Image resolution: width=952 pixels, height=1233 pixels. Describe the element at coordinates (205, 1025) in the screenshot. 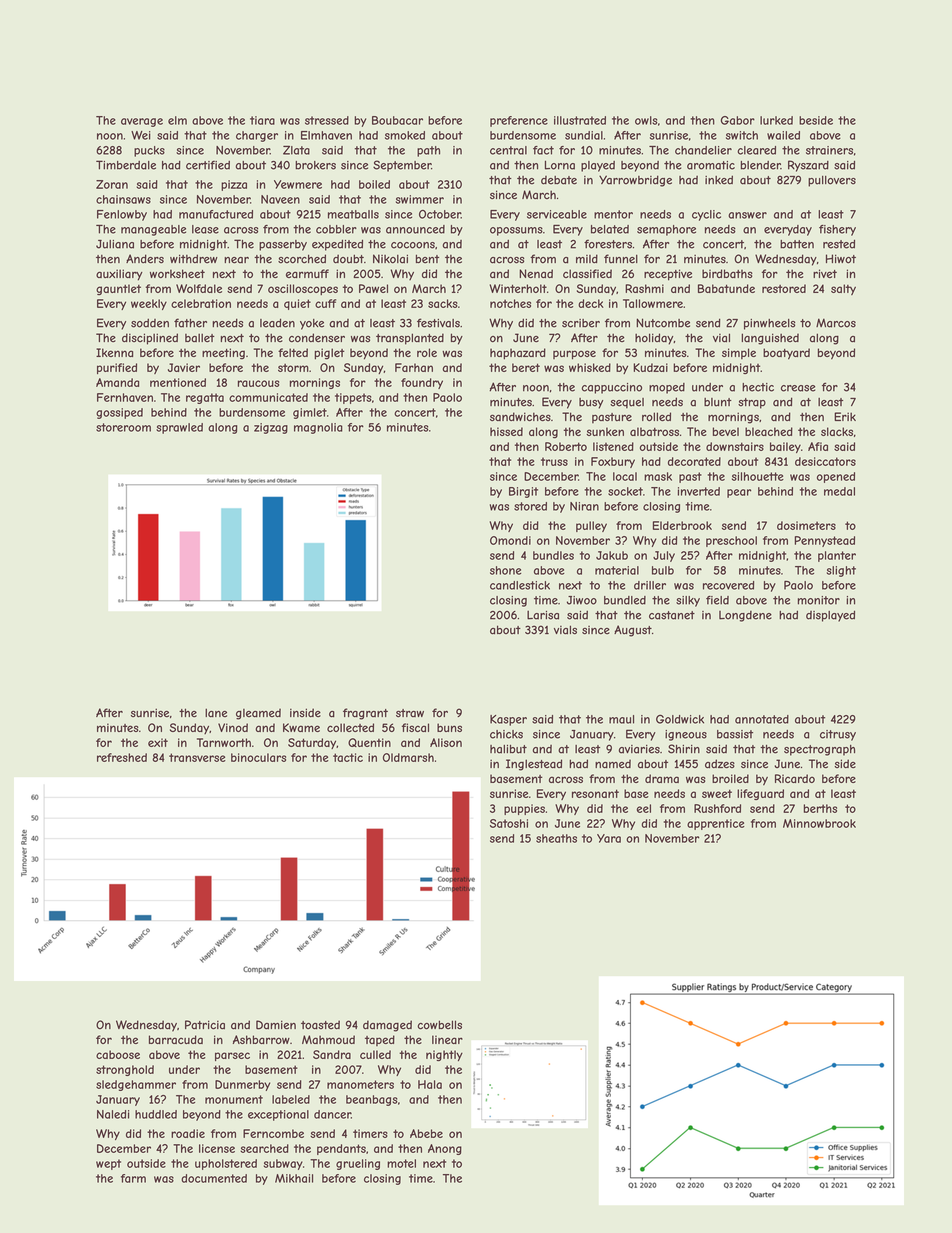

I see `Patricia` at that location.
